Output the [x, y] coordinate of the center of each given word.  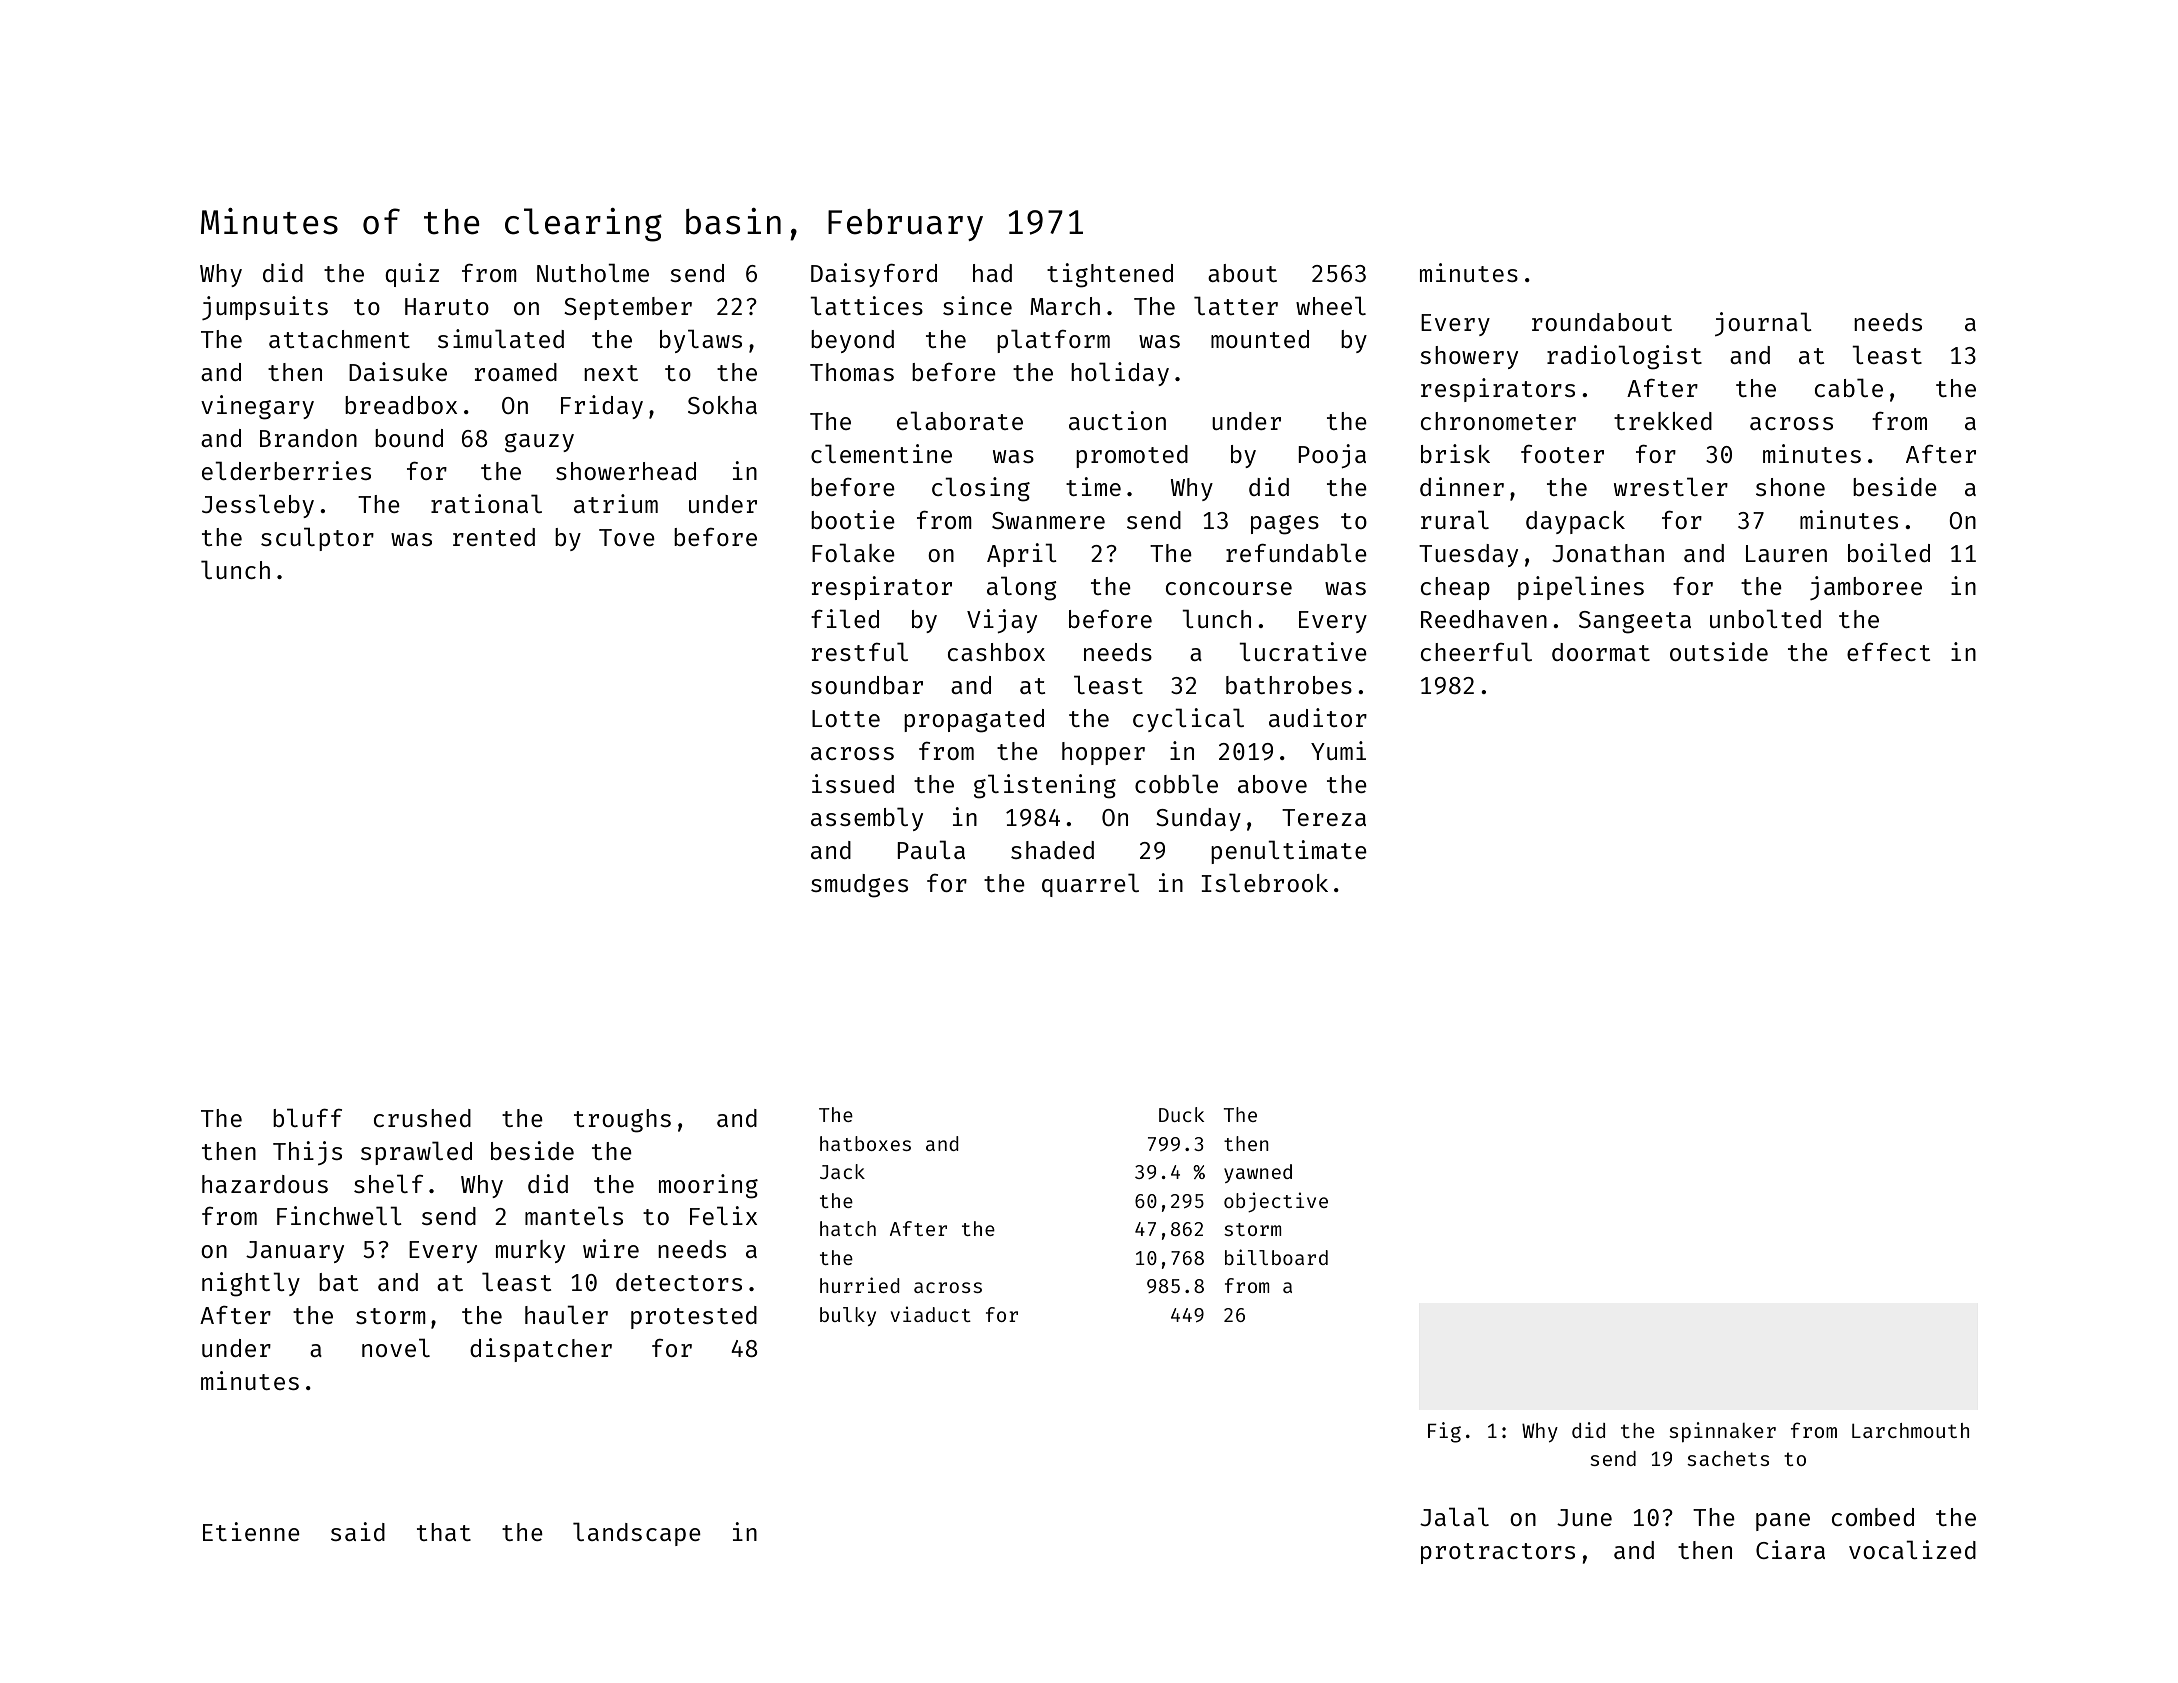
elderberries [286, 470]
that [444, 1532]
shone [1790, 487]
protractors [1498, 1553]
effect [1888, 652]
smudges [859, 886]
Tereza [1324, 817]
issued [853, 783]
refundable [1296, 552]
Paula [931, 849]
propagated [974, 721]
